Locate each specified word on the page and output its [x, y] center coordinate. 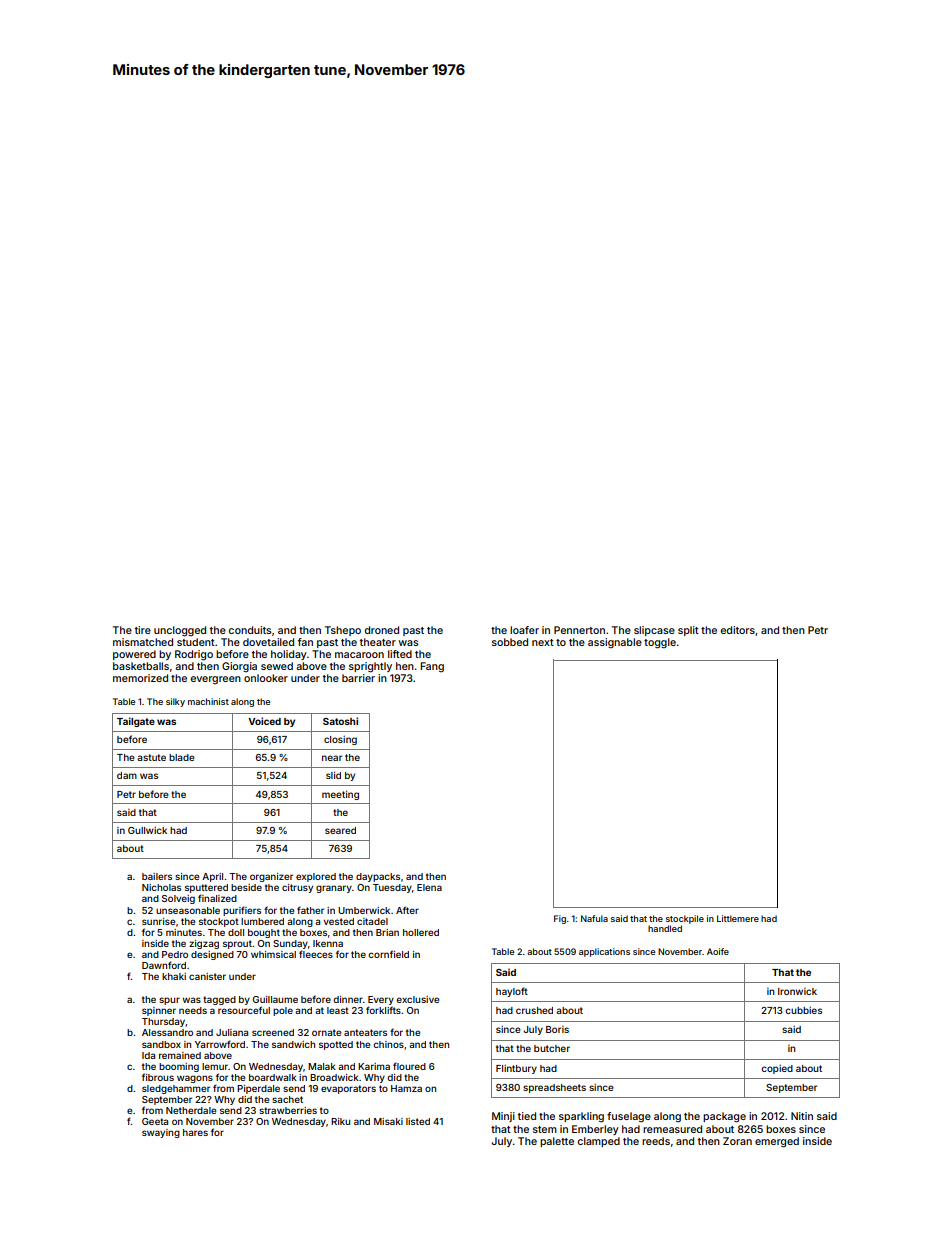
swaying [161, 1133]
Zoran [737, 1141]
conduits [250, 630]
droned [382, 630]
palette [557, 1142]
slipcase [654, 631]
